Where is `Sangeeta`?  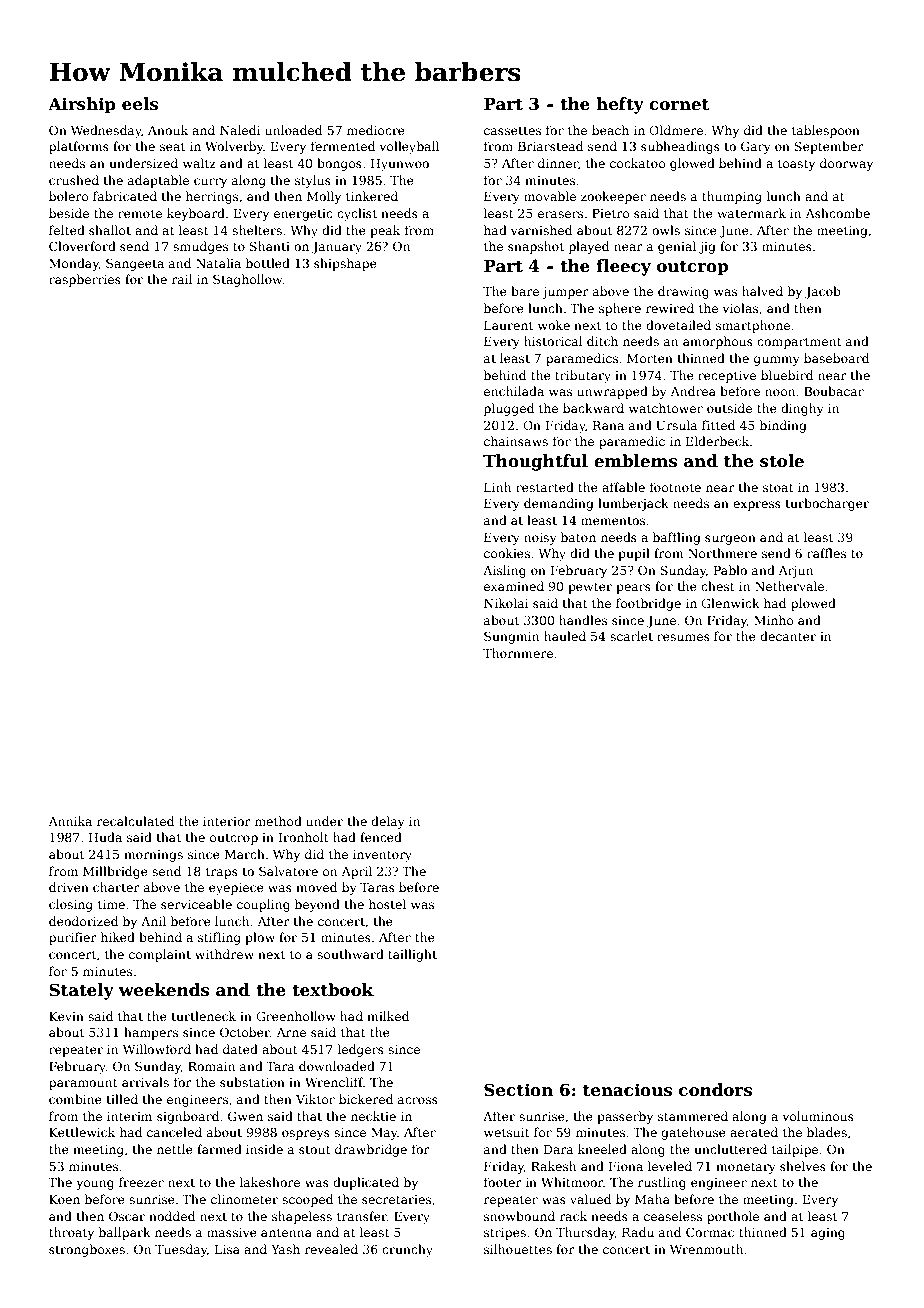 Sangeeta is located at coordinates (135, 264).
